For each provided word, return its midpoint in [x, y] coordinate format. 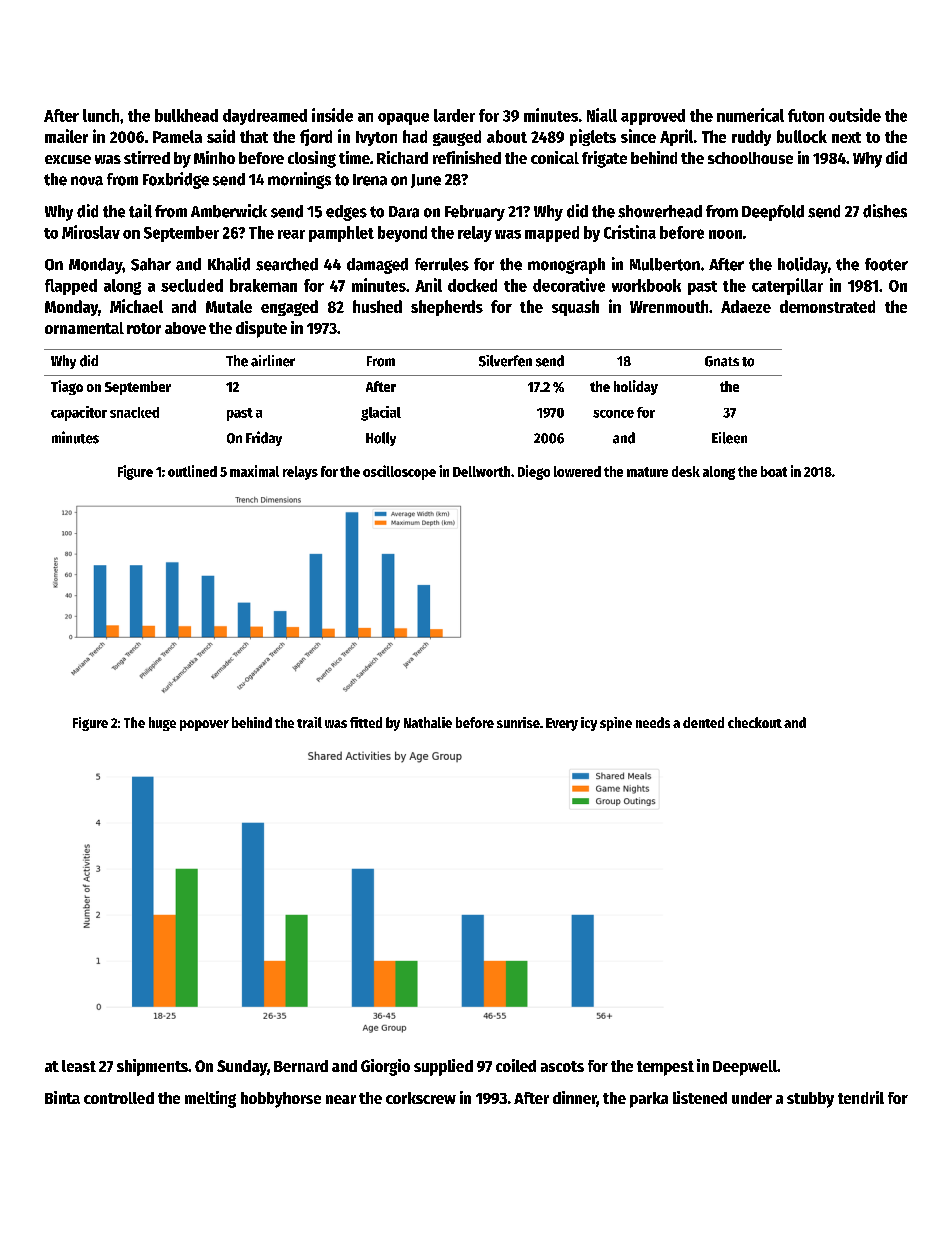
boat [774, 471]
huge [162, 724]
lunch [101, 115]
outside [855, 115]
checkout [755, 722]
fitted [366, 722]
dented [703, 722]
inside [332, 115]
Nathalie [428, 722]
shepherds [447, 308]
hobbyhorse [281, 1100]
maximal [254, 471]
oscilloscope [399, 472]
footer [886, 264]
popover [204, 725]
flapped [71, 287]
